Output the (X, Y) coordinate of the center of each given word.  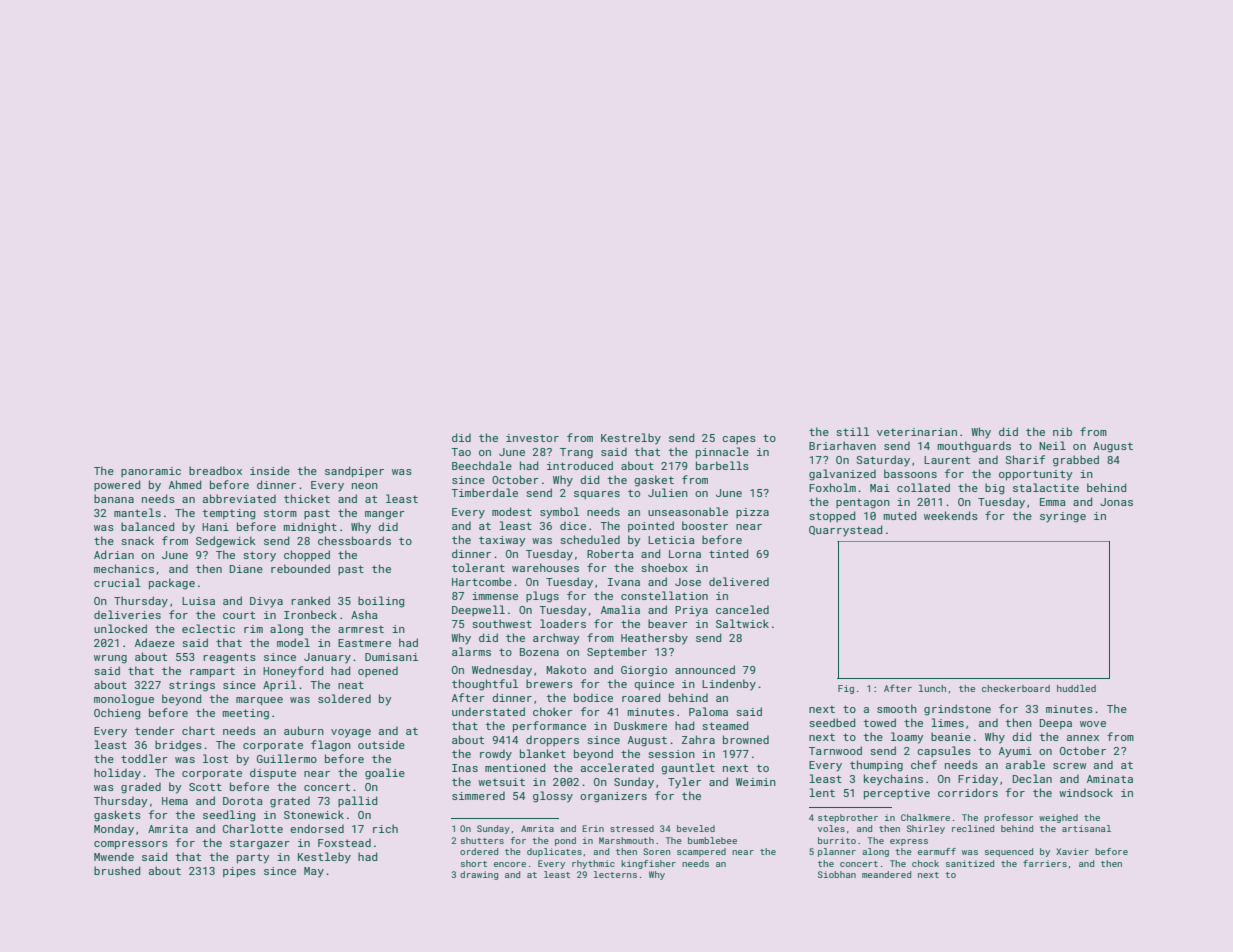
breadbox (215, 470)
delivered (739, 581)
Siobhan (837, 874)
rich (385, 828)
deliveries (127, 614)
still (852, 431)
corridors (968, 792)
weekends (951, 515)
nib (1062, 431)
